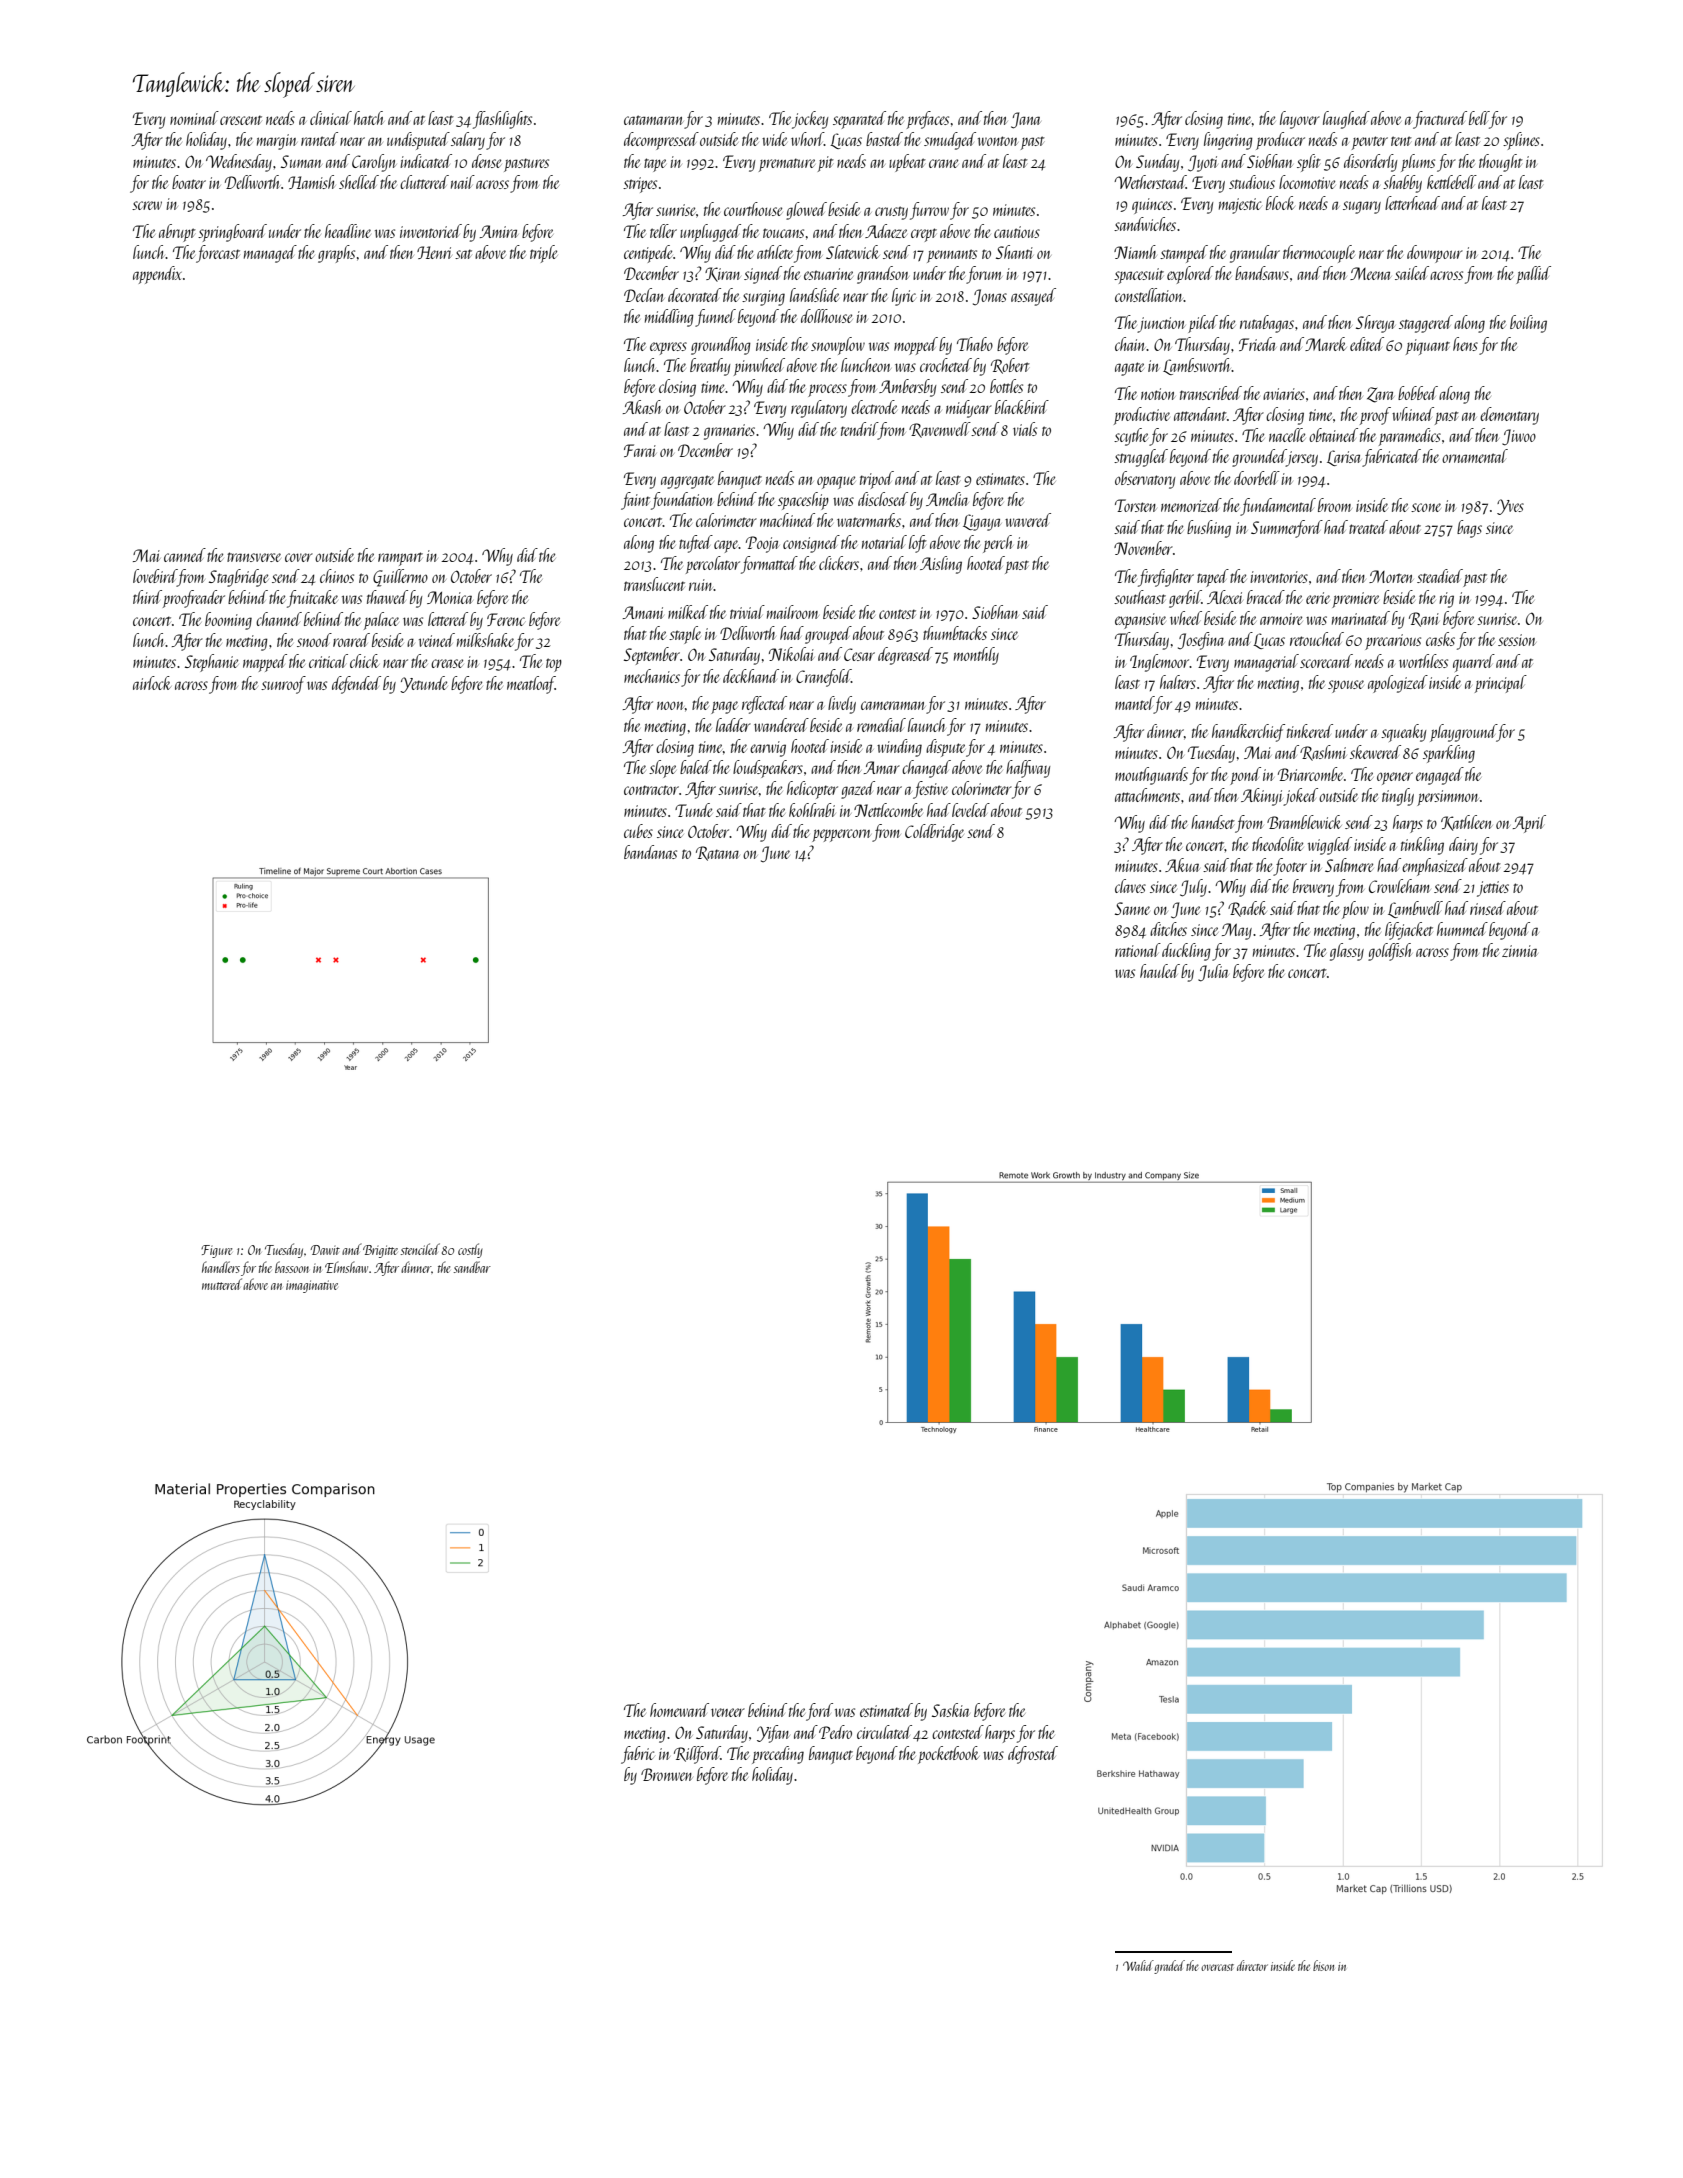  Describe the element at coordinates (666, 1774) in the image. I see `Bronwen` at that location.
